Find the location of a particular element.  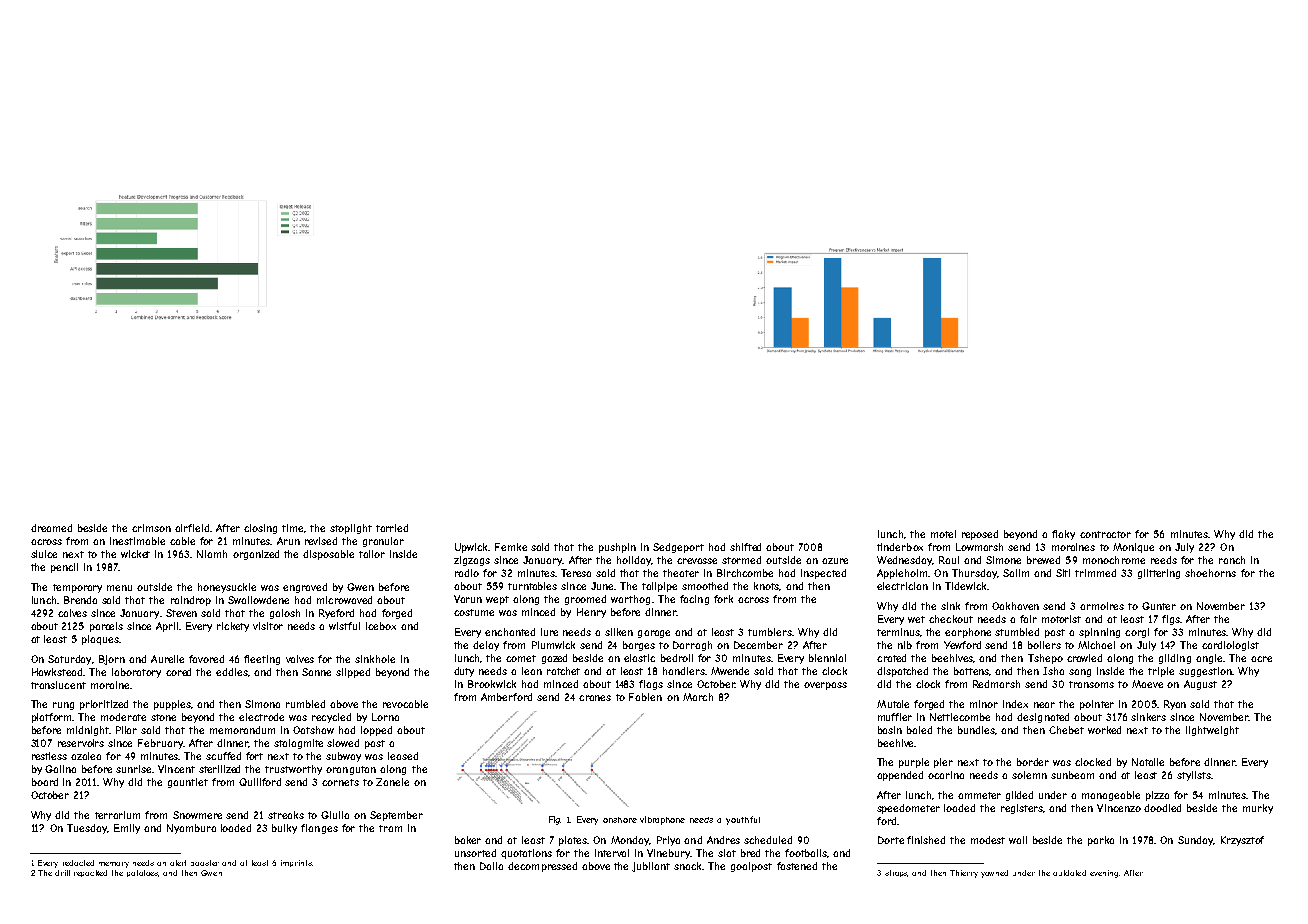

tumblers is located at coordinates (770, 632).
